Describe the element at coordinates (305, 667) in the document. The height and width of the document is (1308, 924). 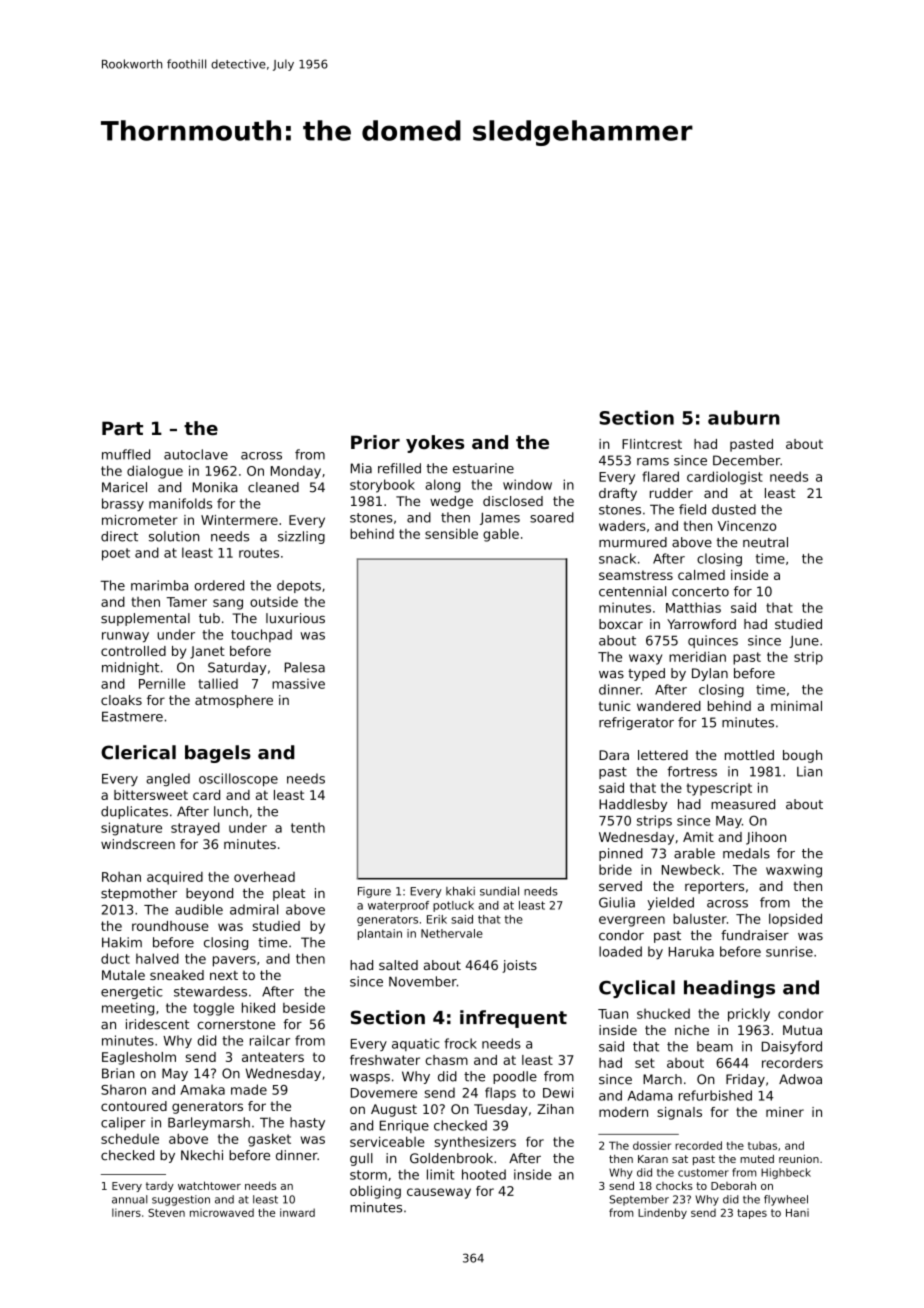
I see `Palesa` at that location.
